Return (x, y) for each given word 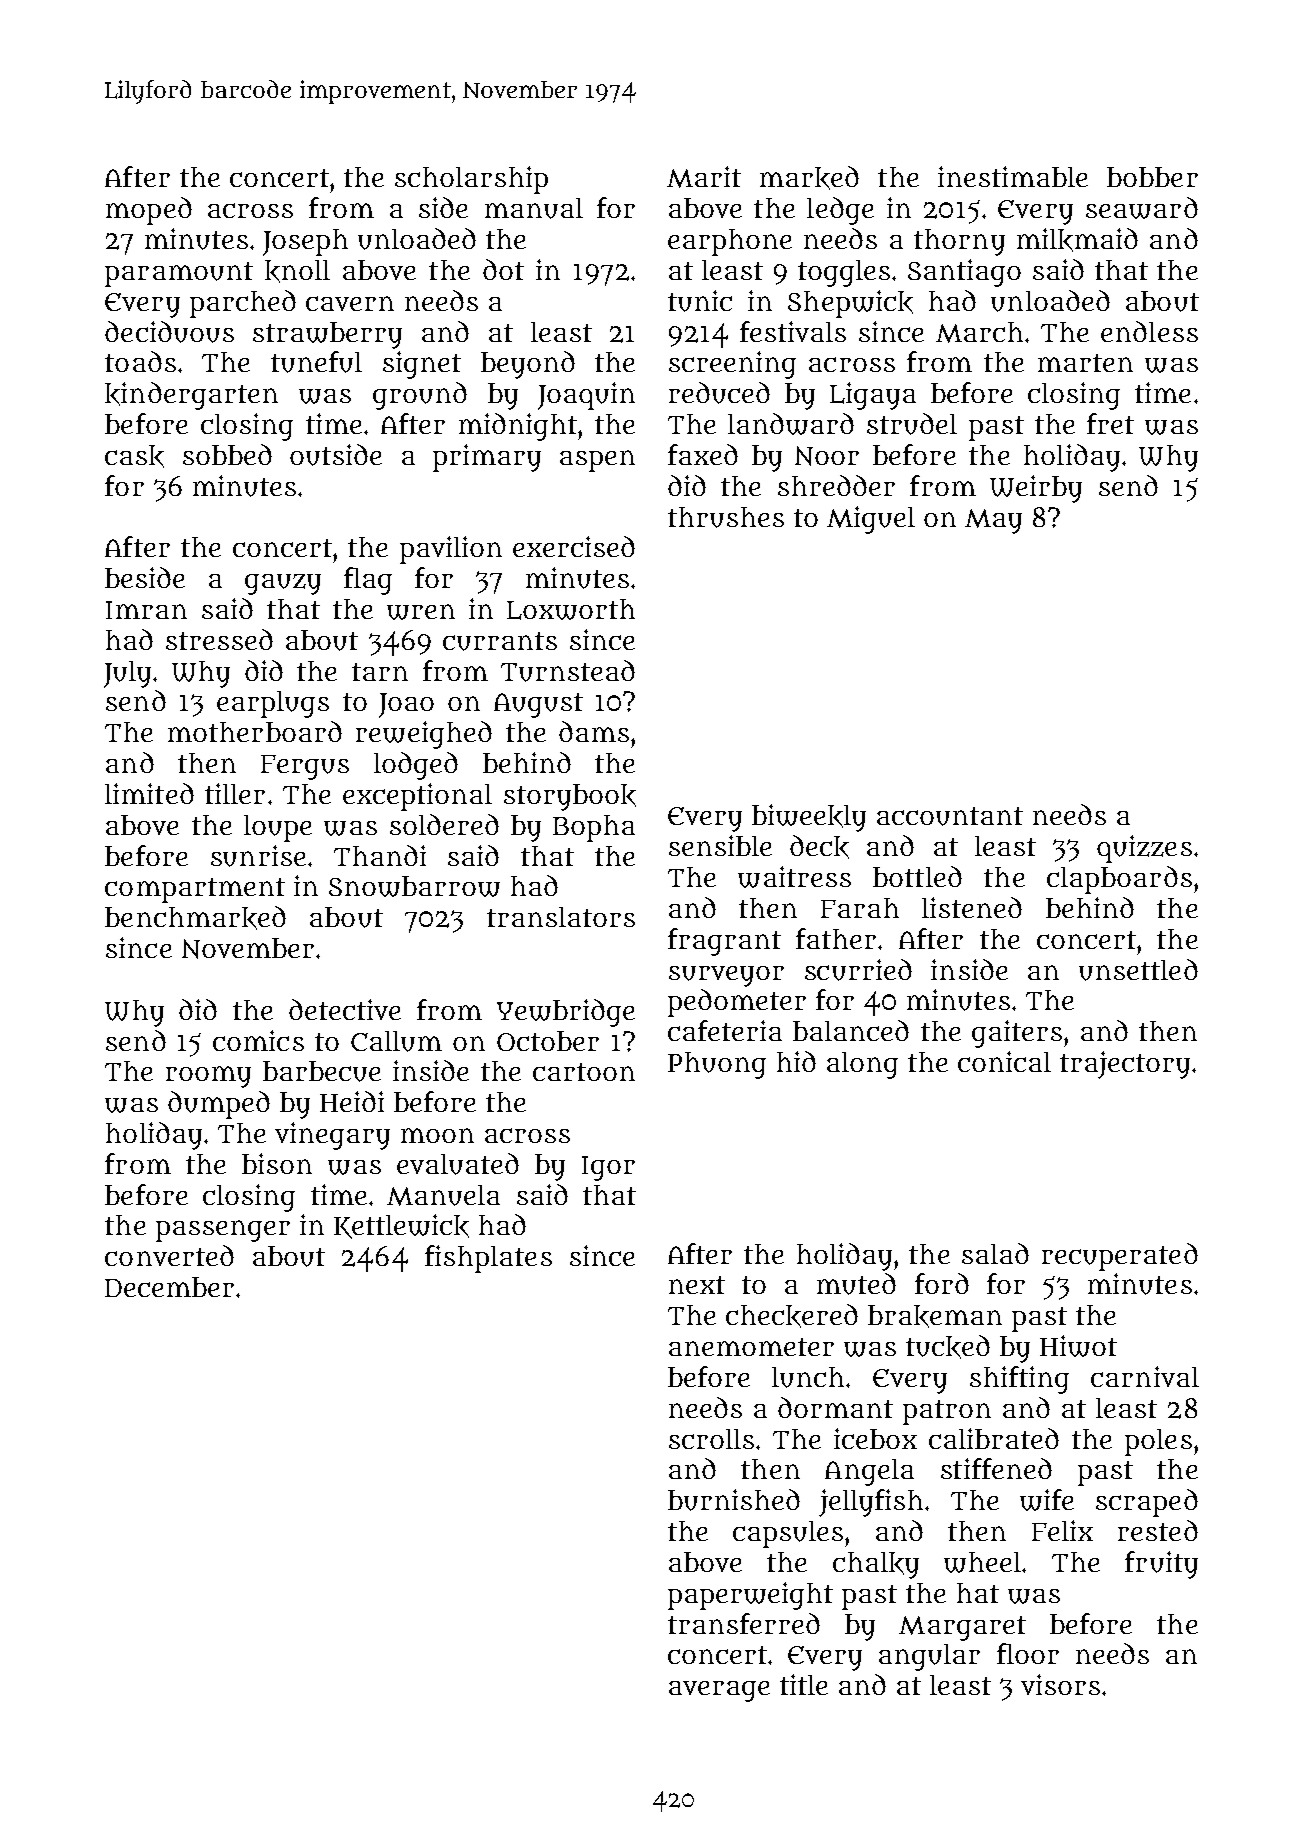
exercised (574, 546)
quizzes (1144, 849)
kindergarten (191, 396)
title (804, 1684)
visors (1060, 1684)
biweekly (809, 818)
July (127, 674)
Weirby (1036, 489)
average (719, 1691)
